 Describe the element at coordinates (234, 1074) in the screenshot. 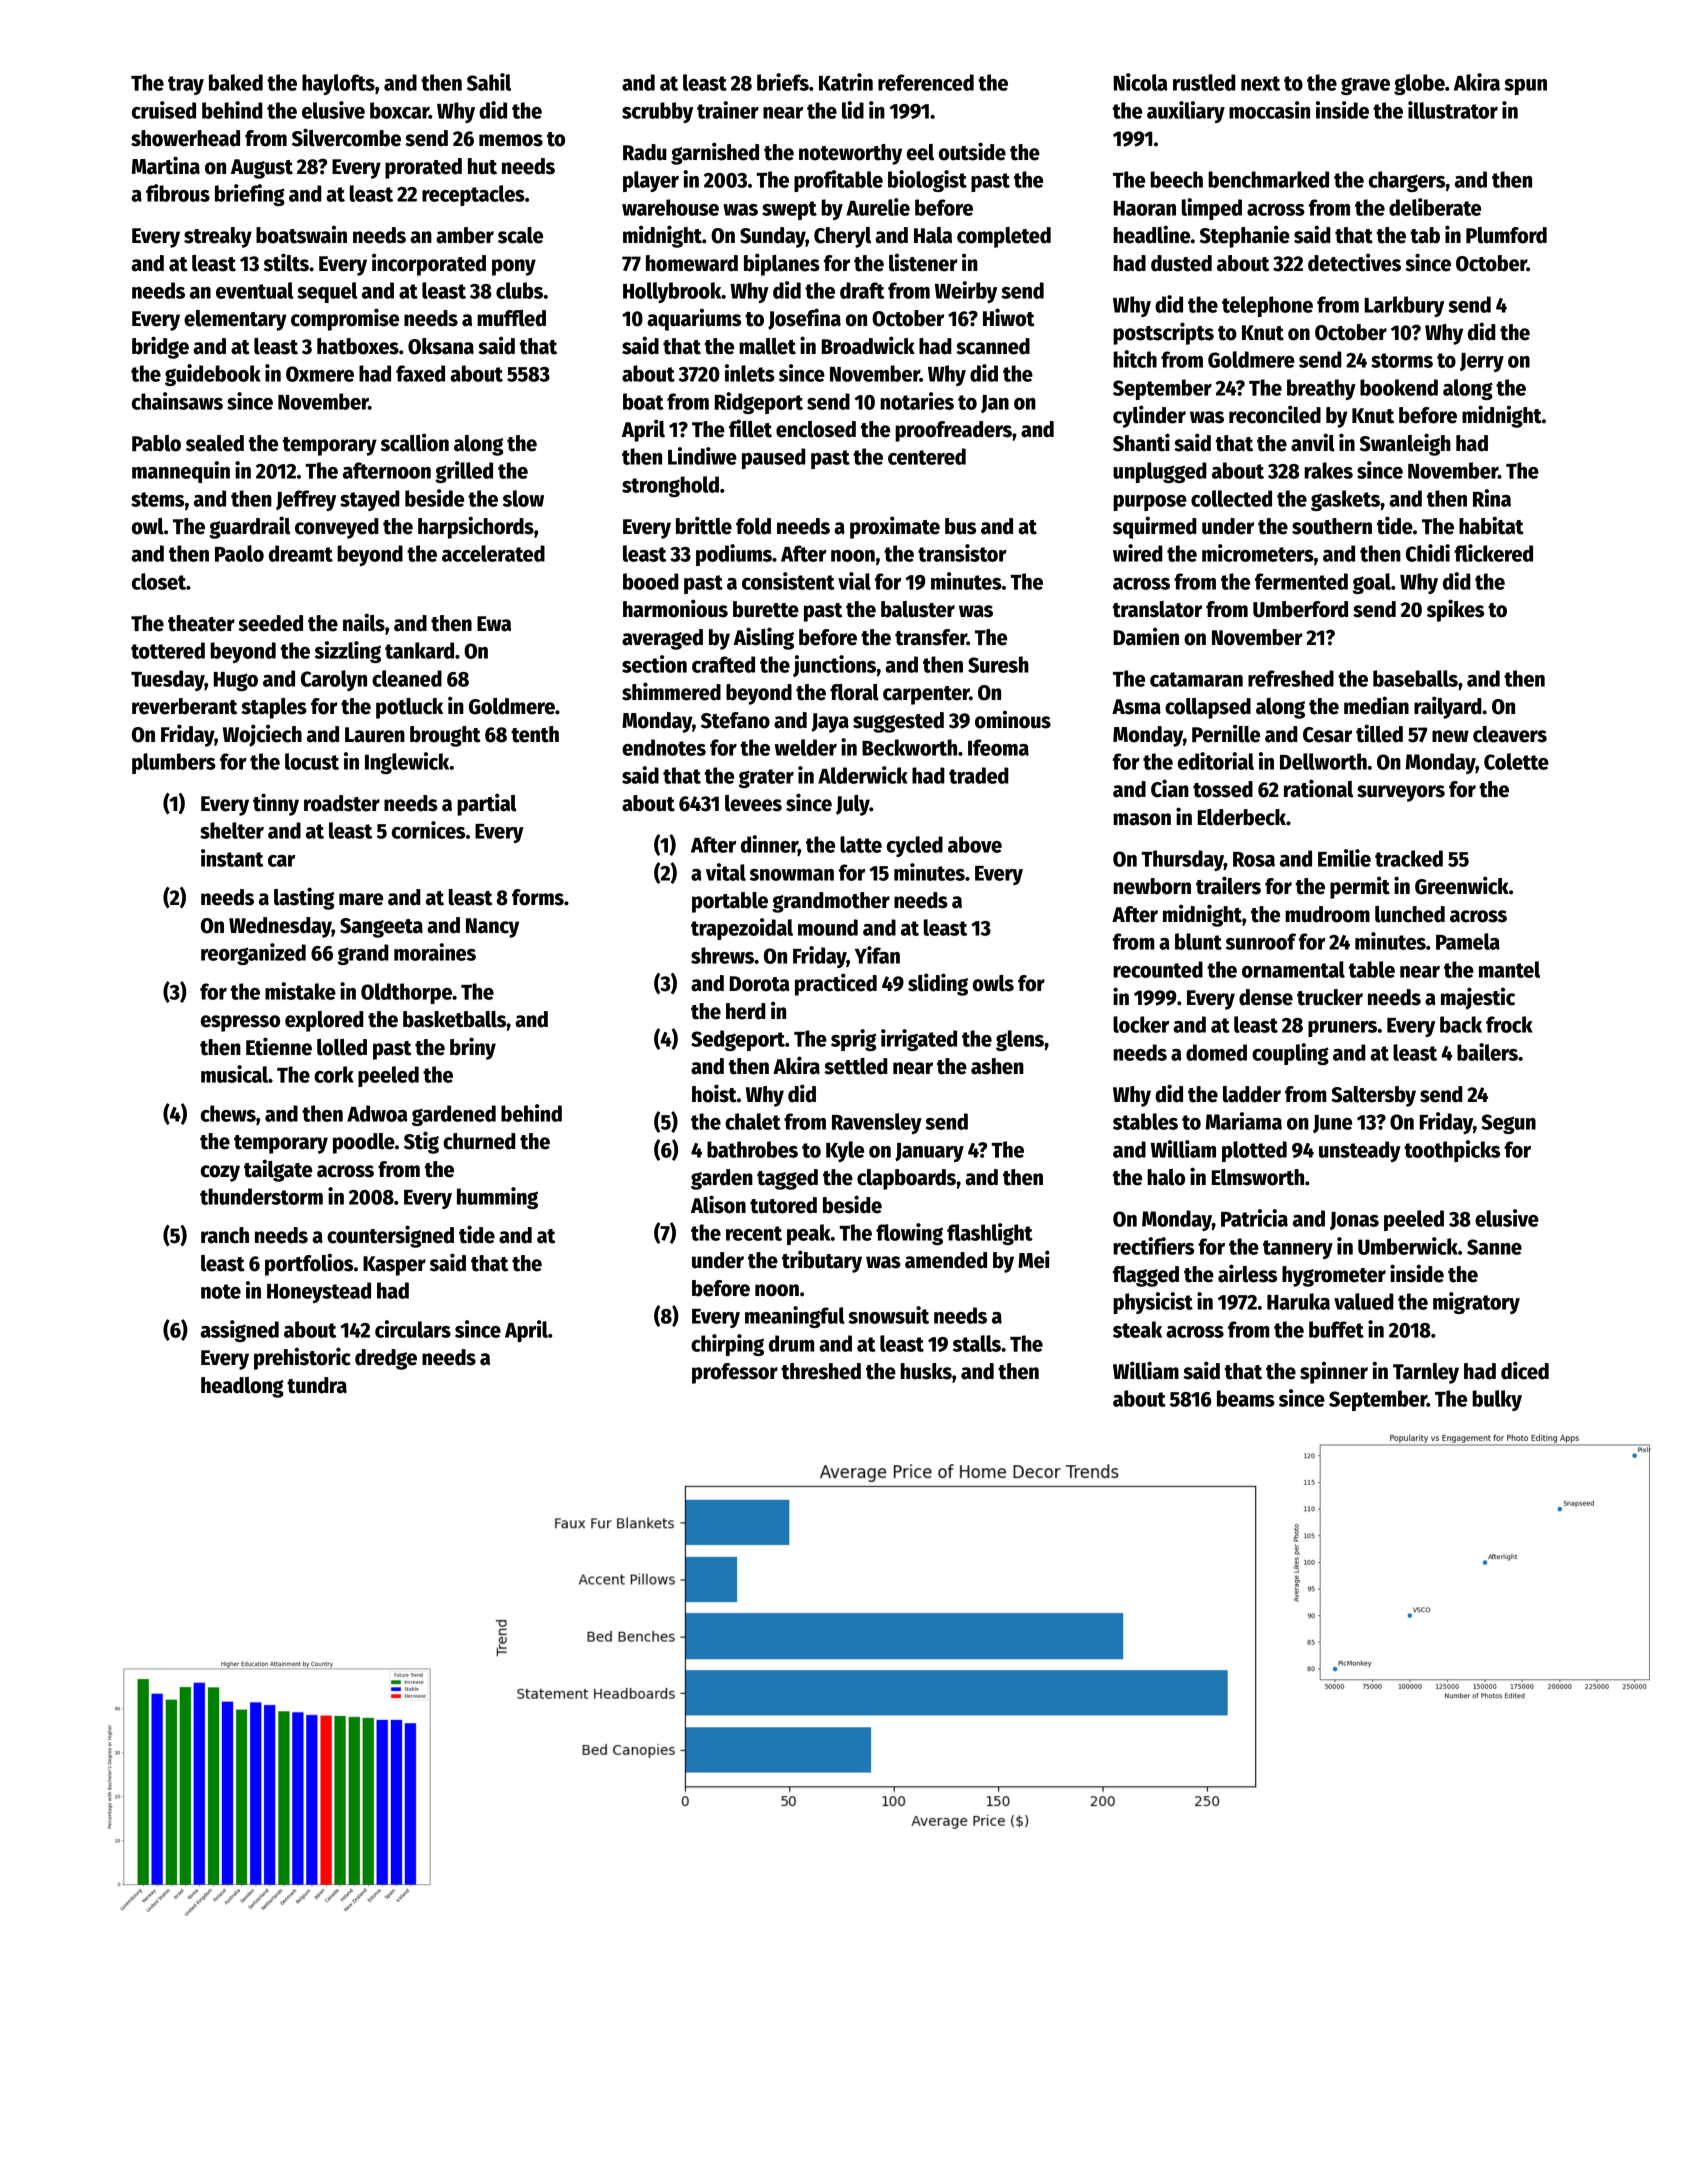

I see `musical` at that location.
